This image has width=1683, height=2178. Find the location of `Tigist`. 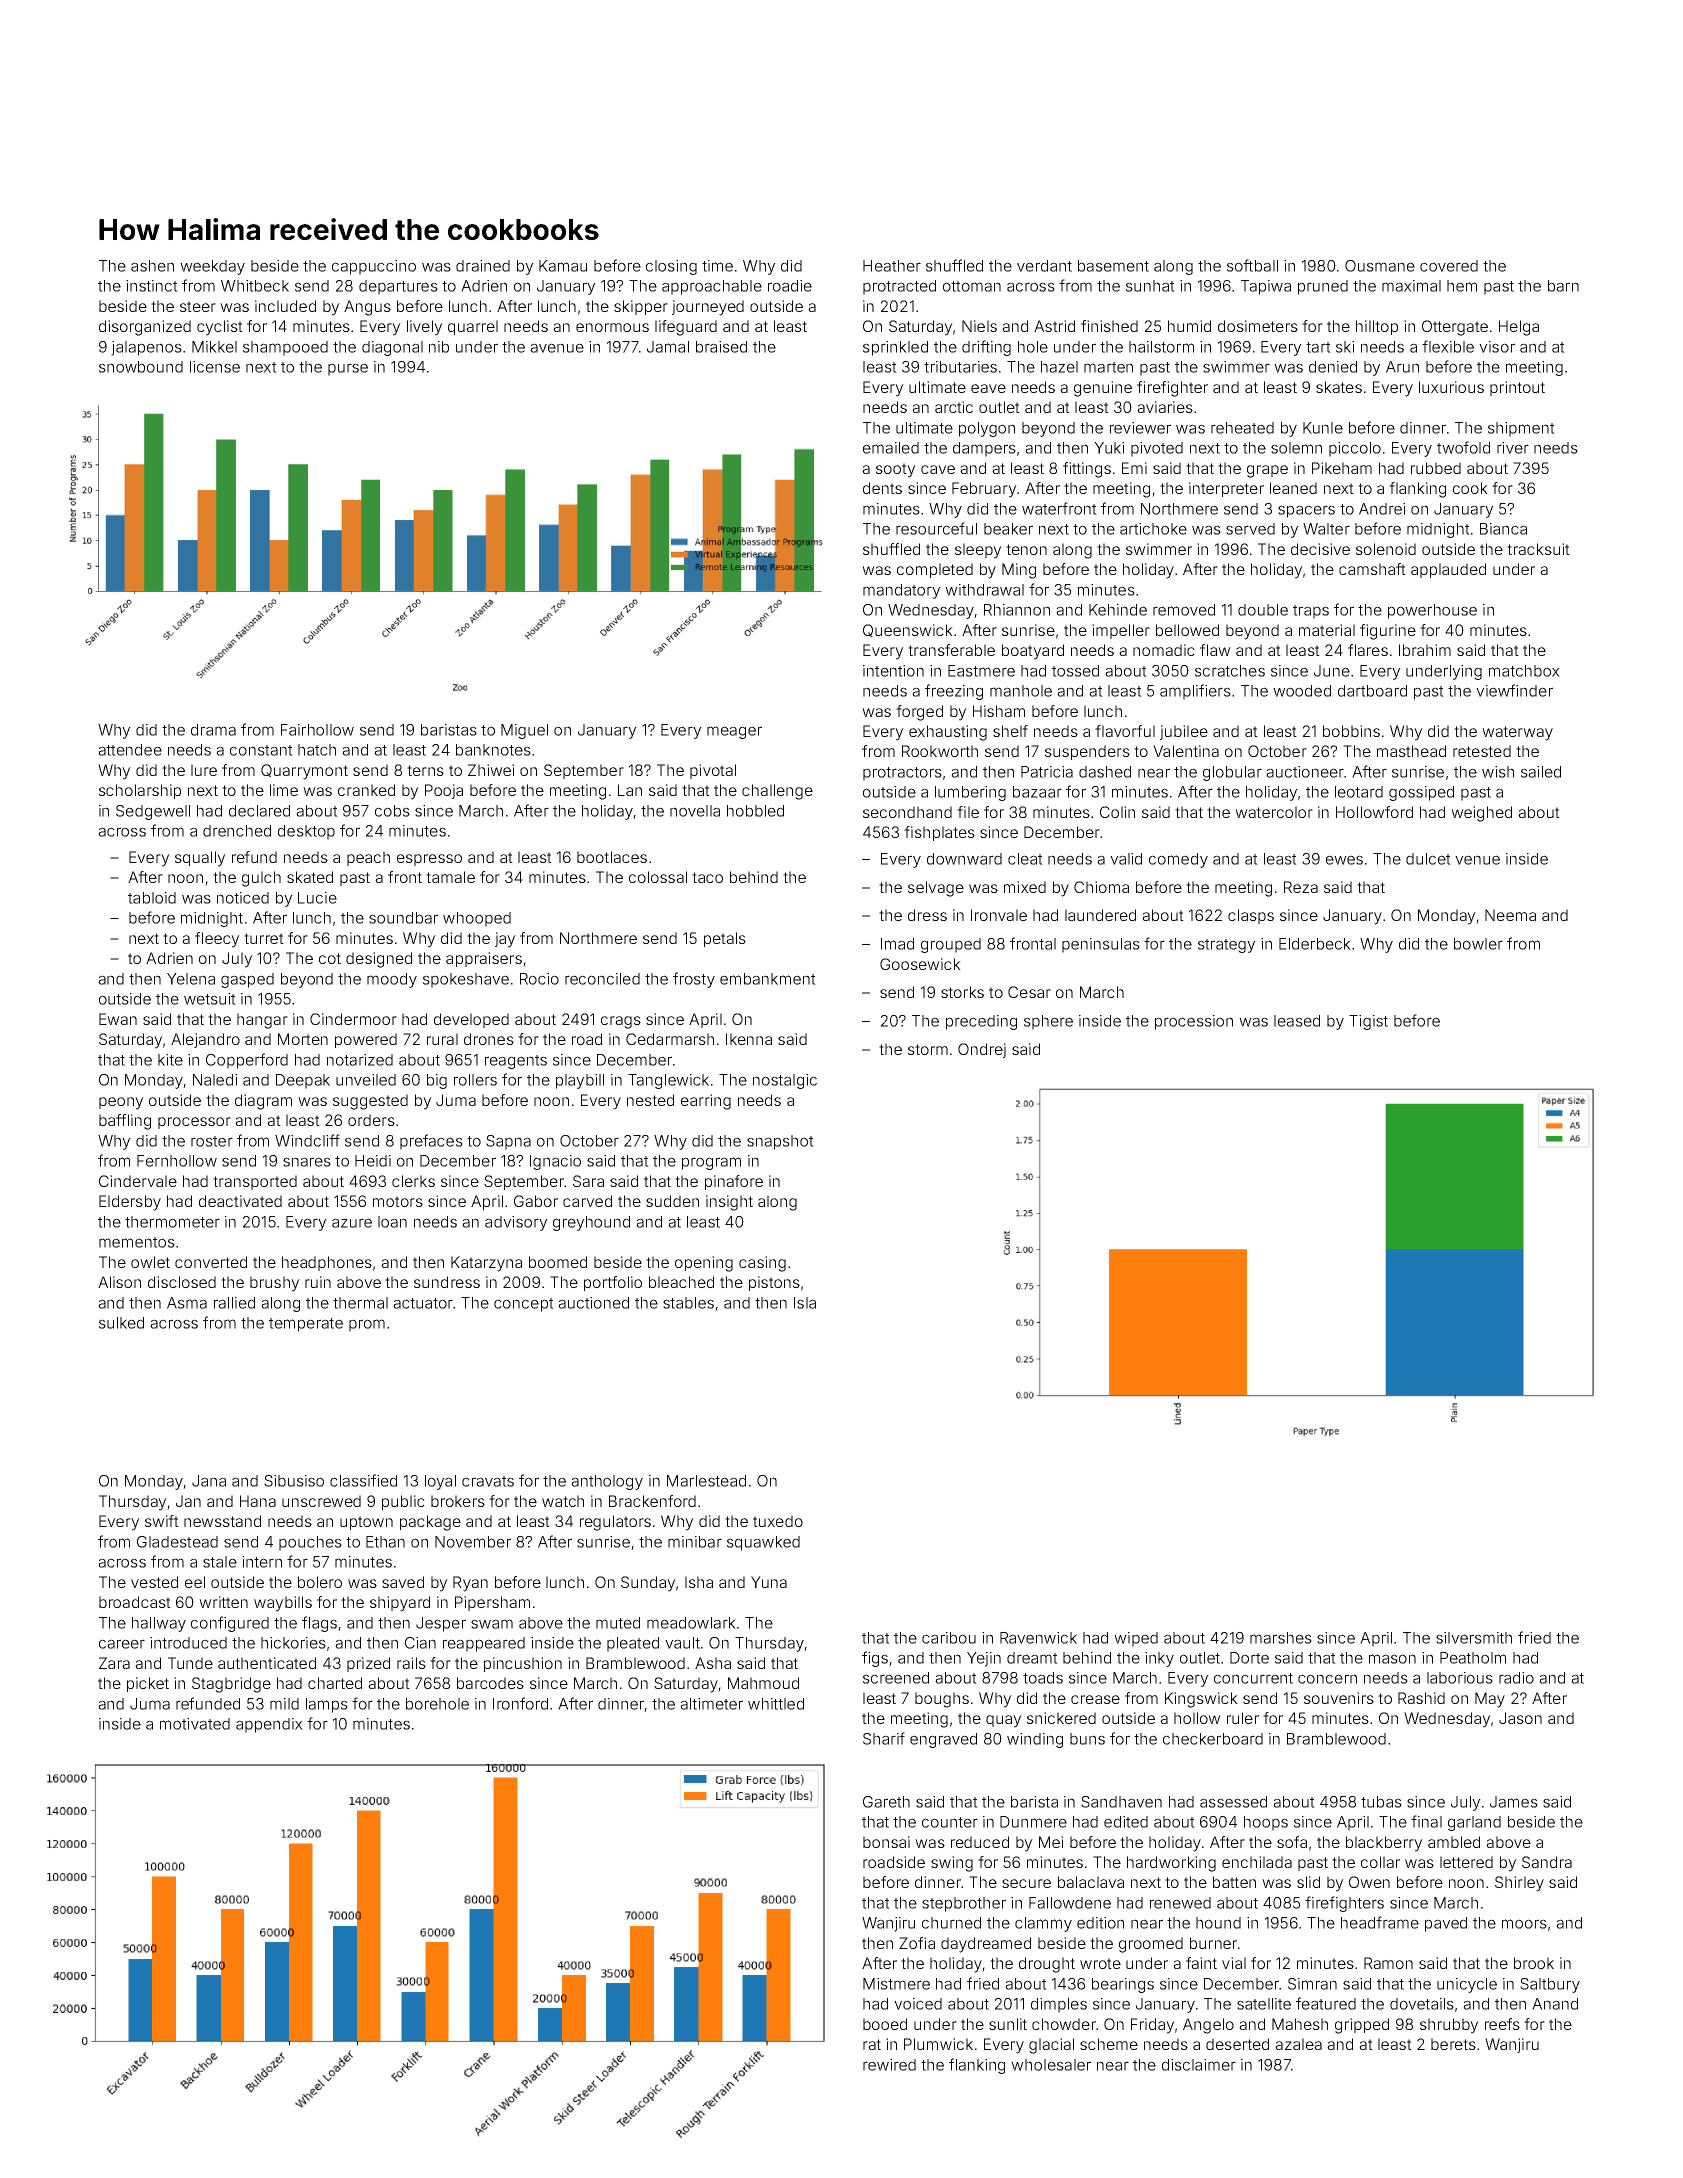

Tigist is located at coordinates (1368, 1022).
